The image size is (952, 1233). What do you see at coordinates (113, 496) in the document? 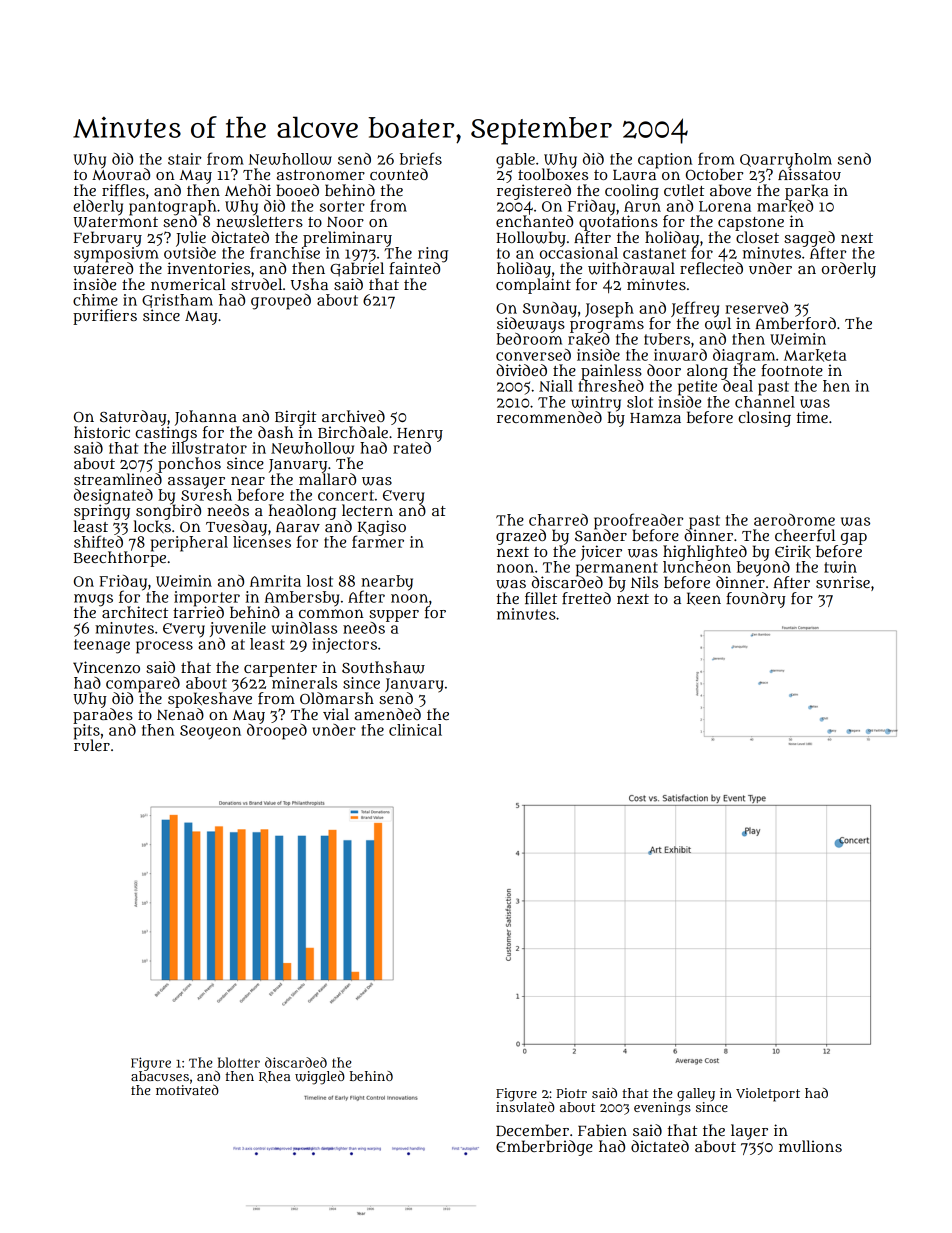
I see `designated` at bounding box center [113, 496].
